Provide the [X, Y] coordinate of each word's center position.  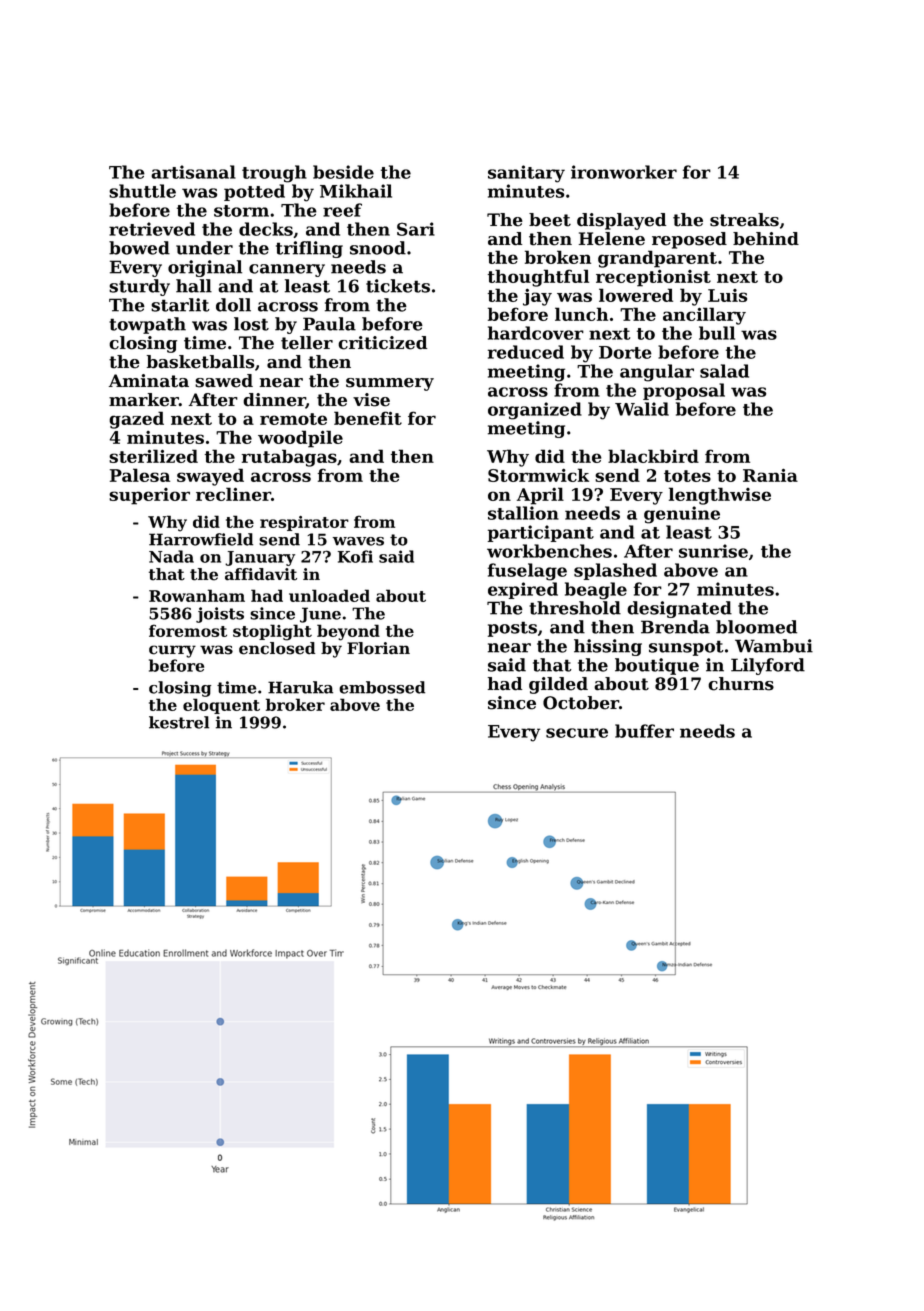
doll [233, 305]
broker [295, 704]
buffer [644, 731]
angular [657, 373]
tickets [398, 286]
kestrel [179, 722]
